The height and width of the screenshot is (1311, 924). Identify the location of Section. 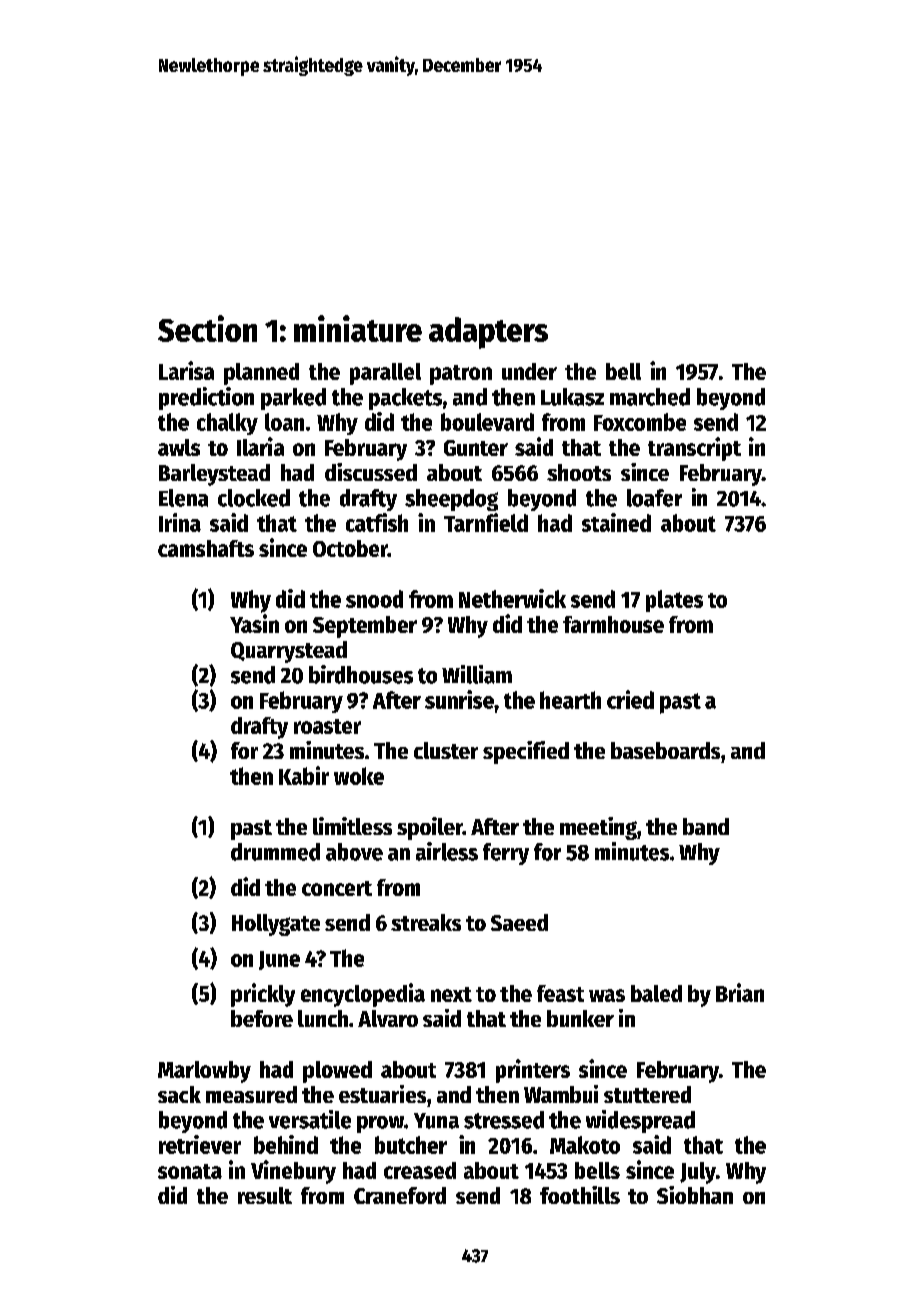
(207, 328).
